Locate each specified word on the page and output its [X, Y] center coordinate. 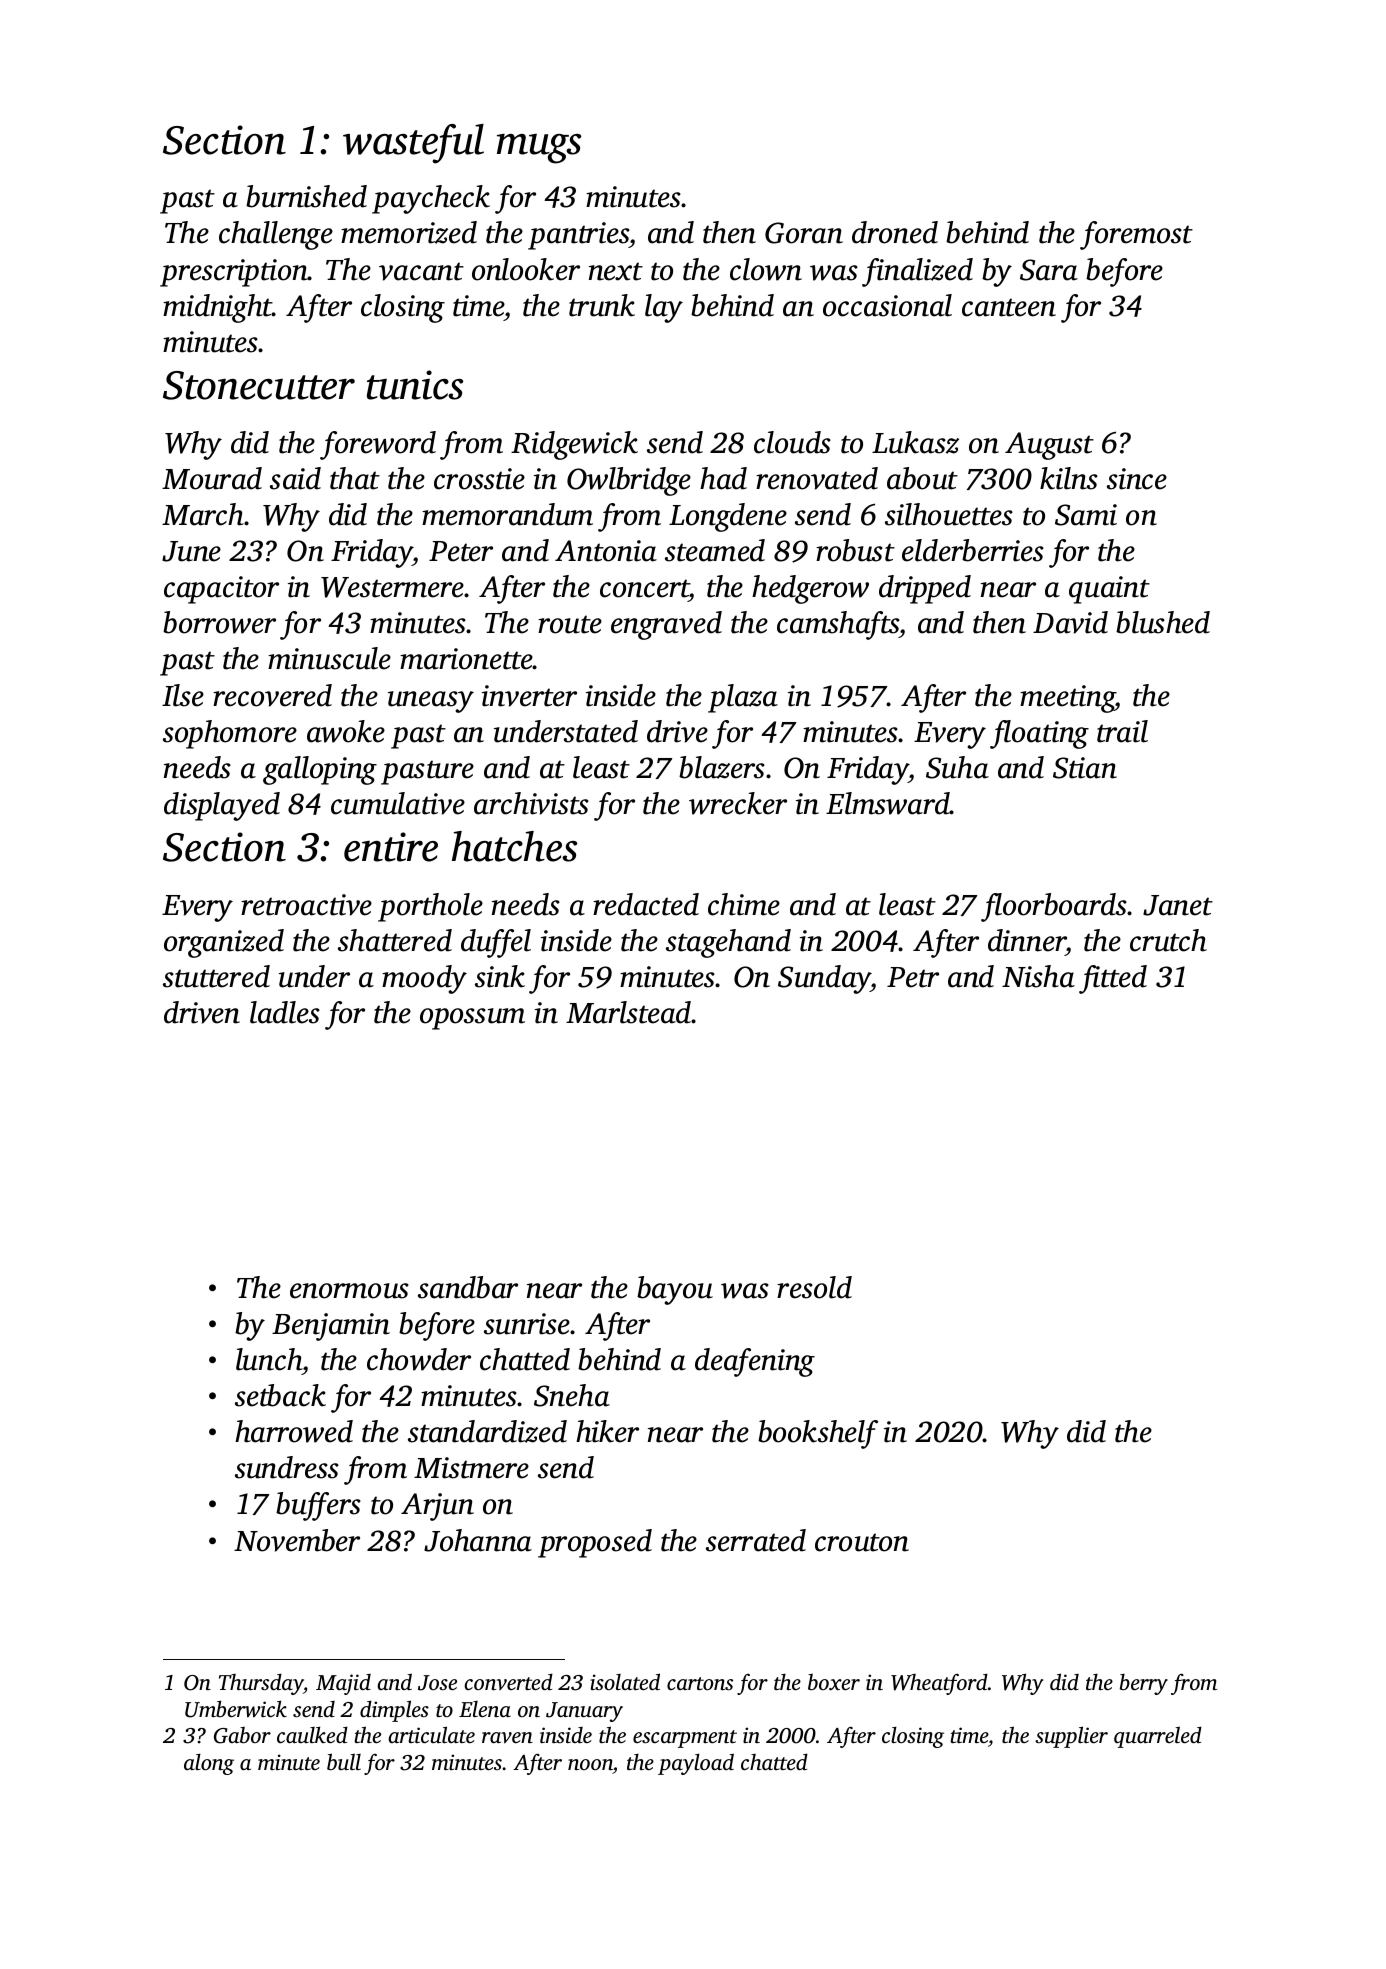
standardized [487, 1431]
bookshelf [818, 1434]
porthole [430, 907]
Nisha [1038, 976]
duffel [496, 943]
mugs [539, 149]
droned [895, 232]
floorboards [1054, 907]
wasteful [413, 144]
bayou [675, 1290]
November [297, 1540]
